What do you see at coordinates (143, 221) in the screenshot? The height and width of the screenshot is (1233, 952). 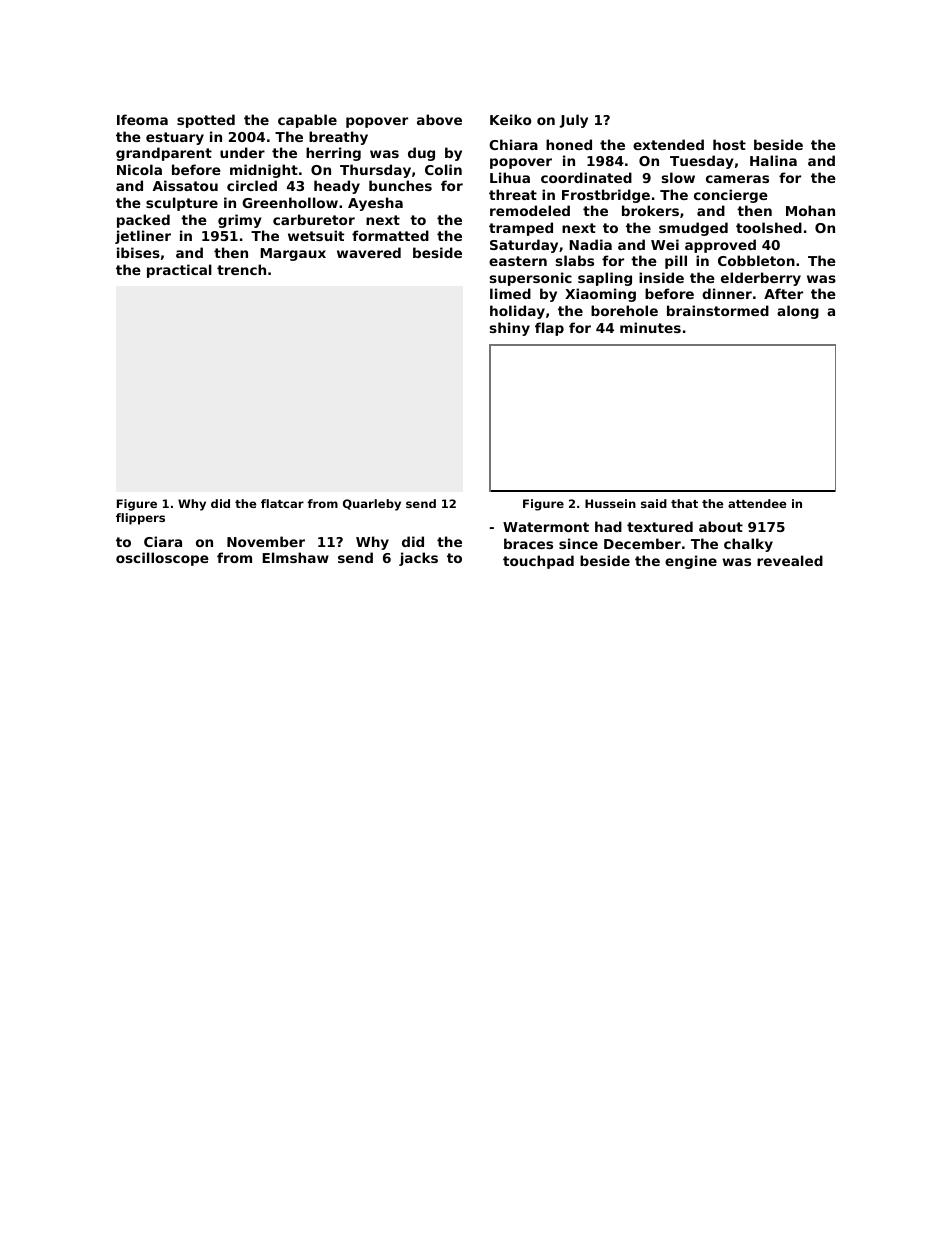 I see `packed` at bounding box center [143, 221].
